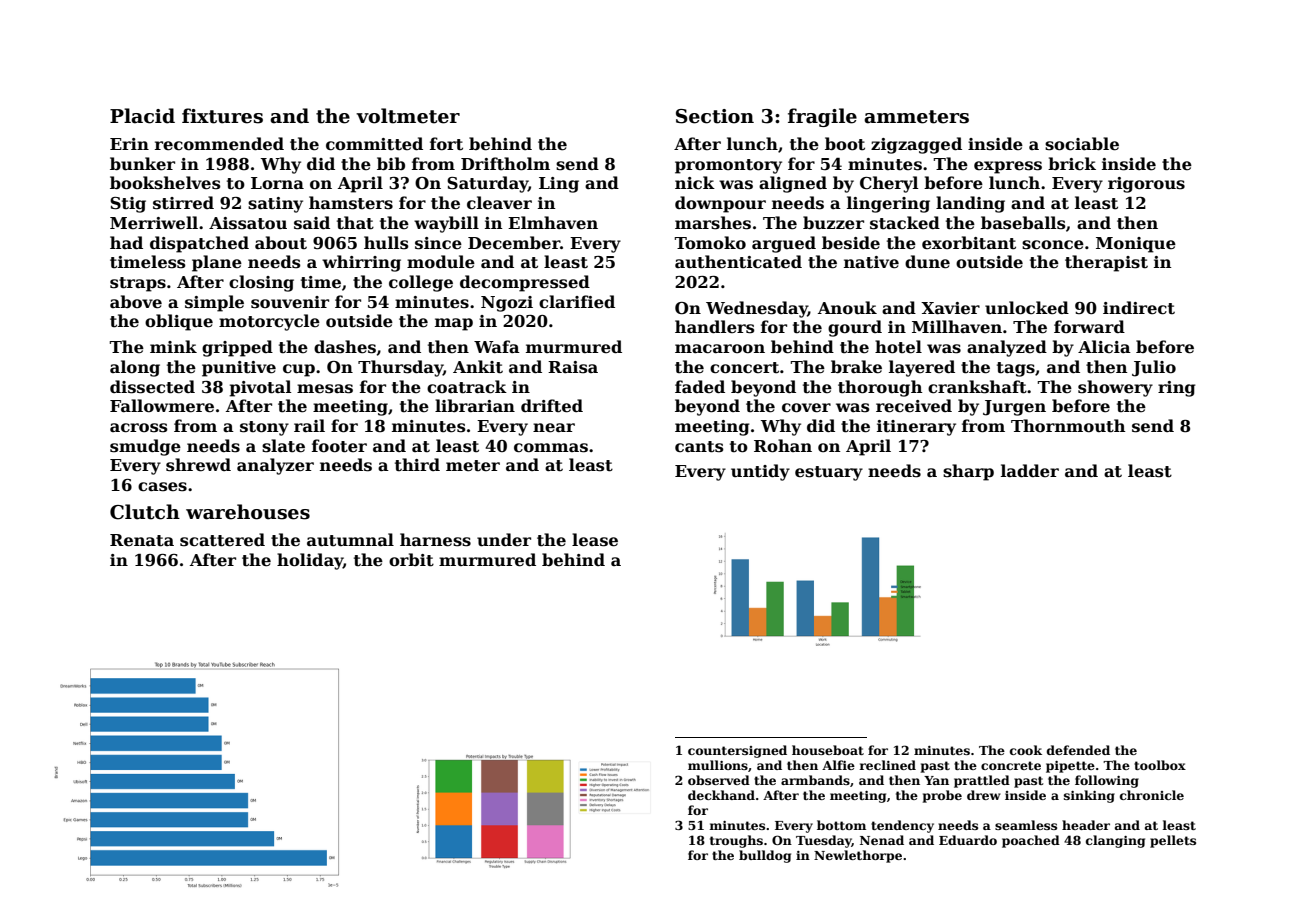  Describe the element at coordinates (718, 765) in the screenshot. I see `mullions` at that location.
